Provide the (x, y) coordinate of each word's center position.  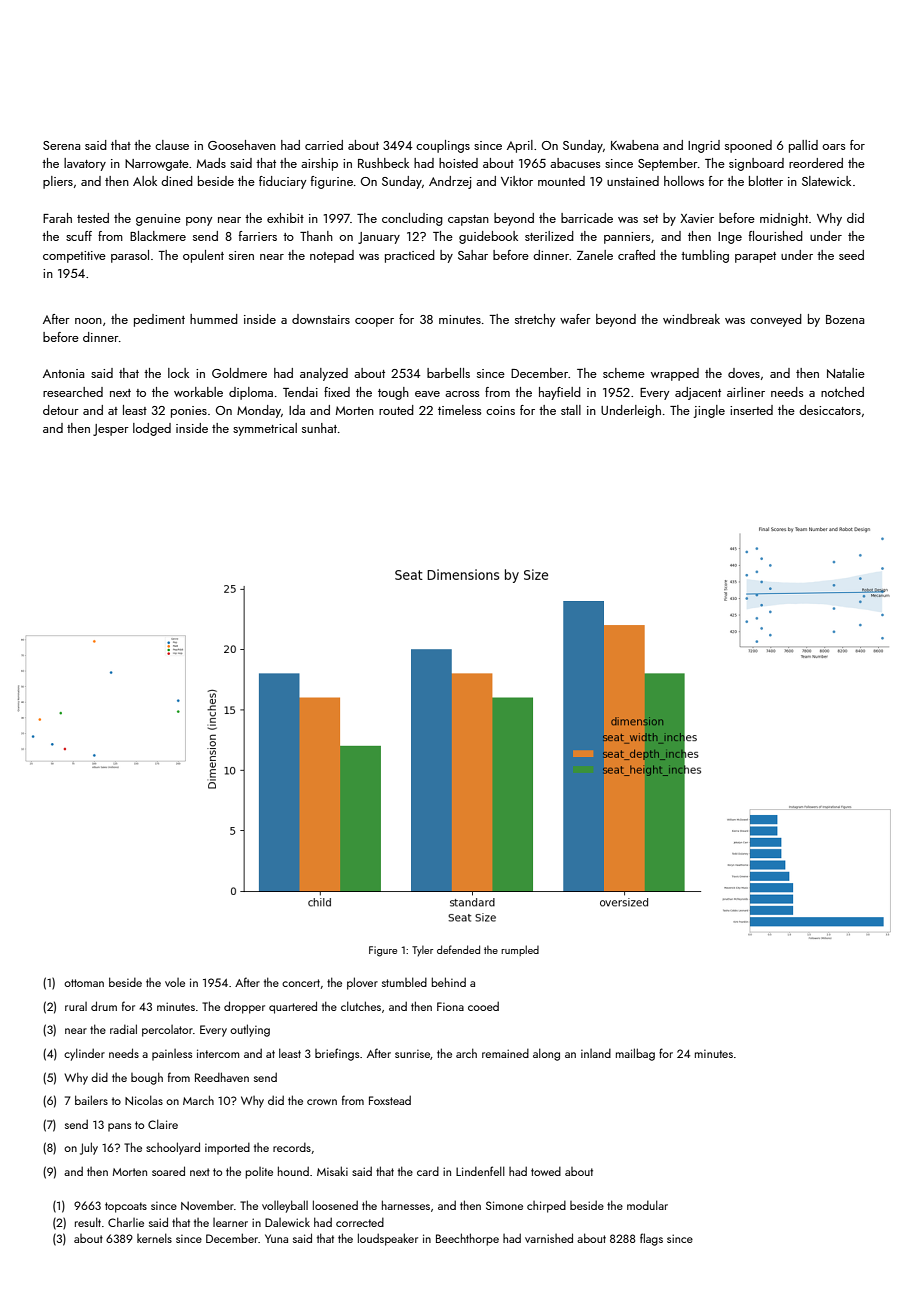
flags (651, 1239)
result (88, 1222)
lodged (152, 429)
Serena (62, 145)
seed (851, 255)
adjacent (698, 393)
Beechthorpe (467, 1239)
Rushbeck (383, 163)
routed (396, 410)
